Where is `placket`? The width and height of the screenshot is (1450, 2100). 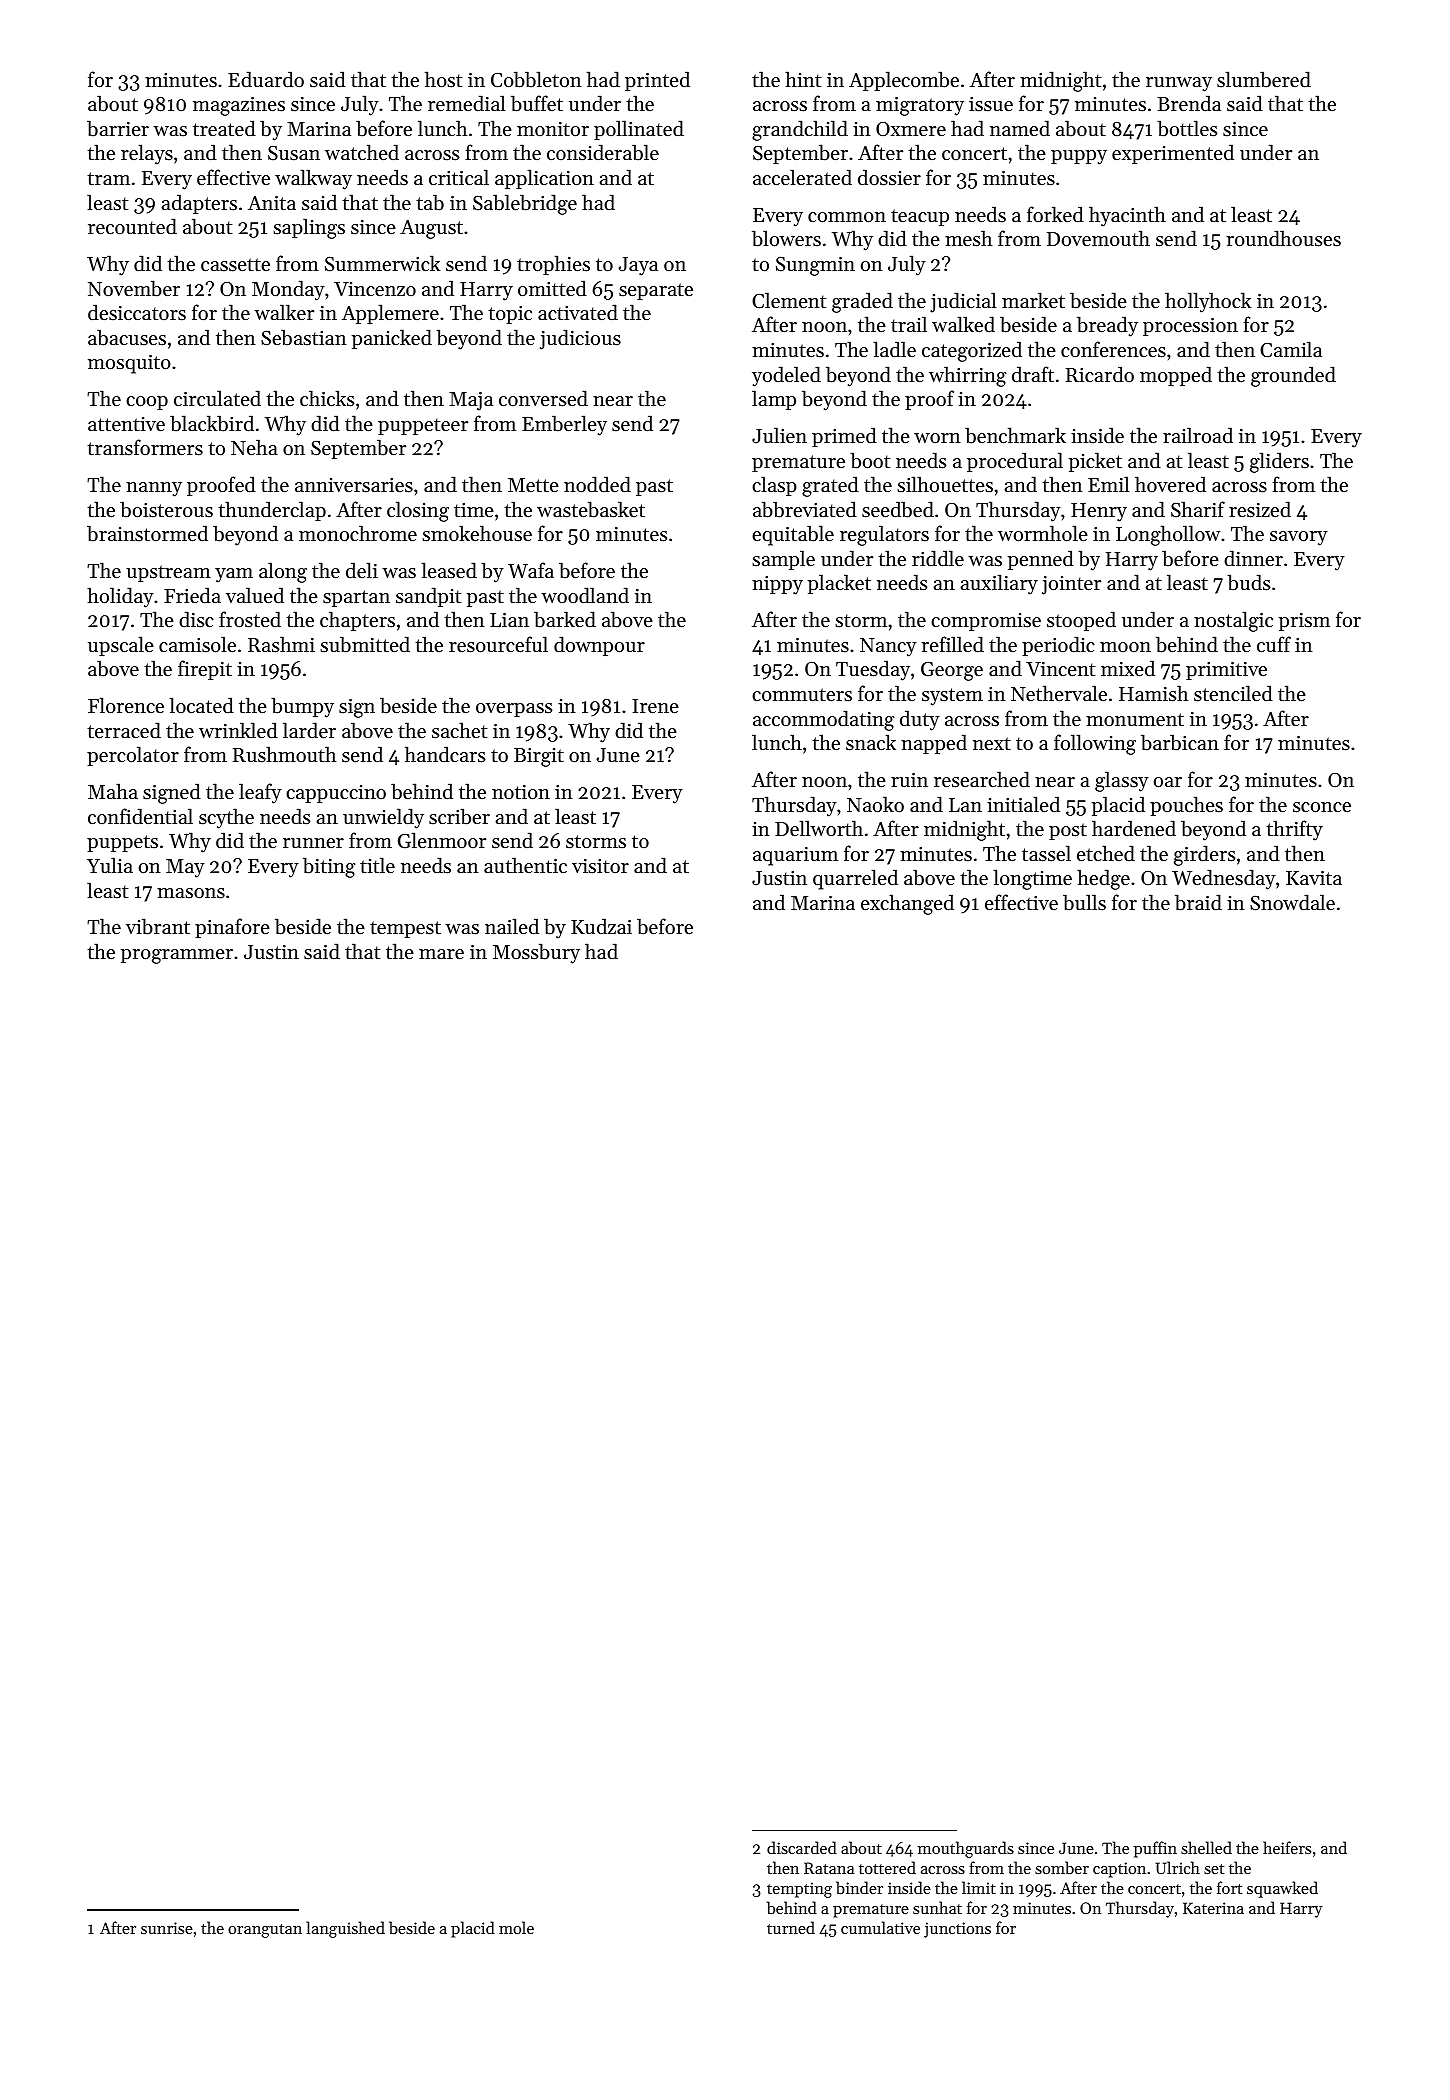 placket is located at coordinates (839, 584).
